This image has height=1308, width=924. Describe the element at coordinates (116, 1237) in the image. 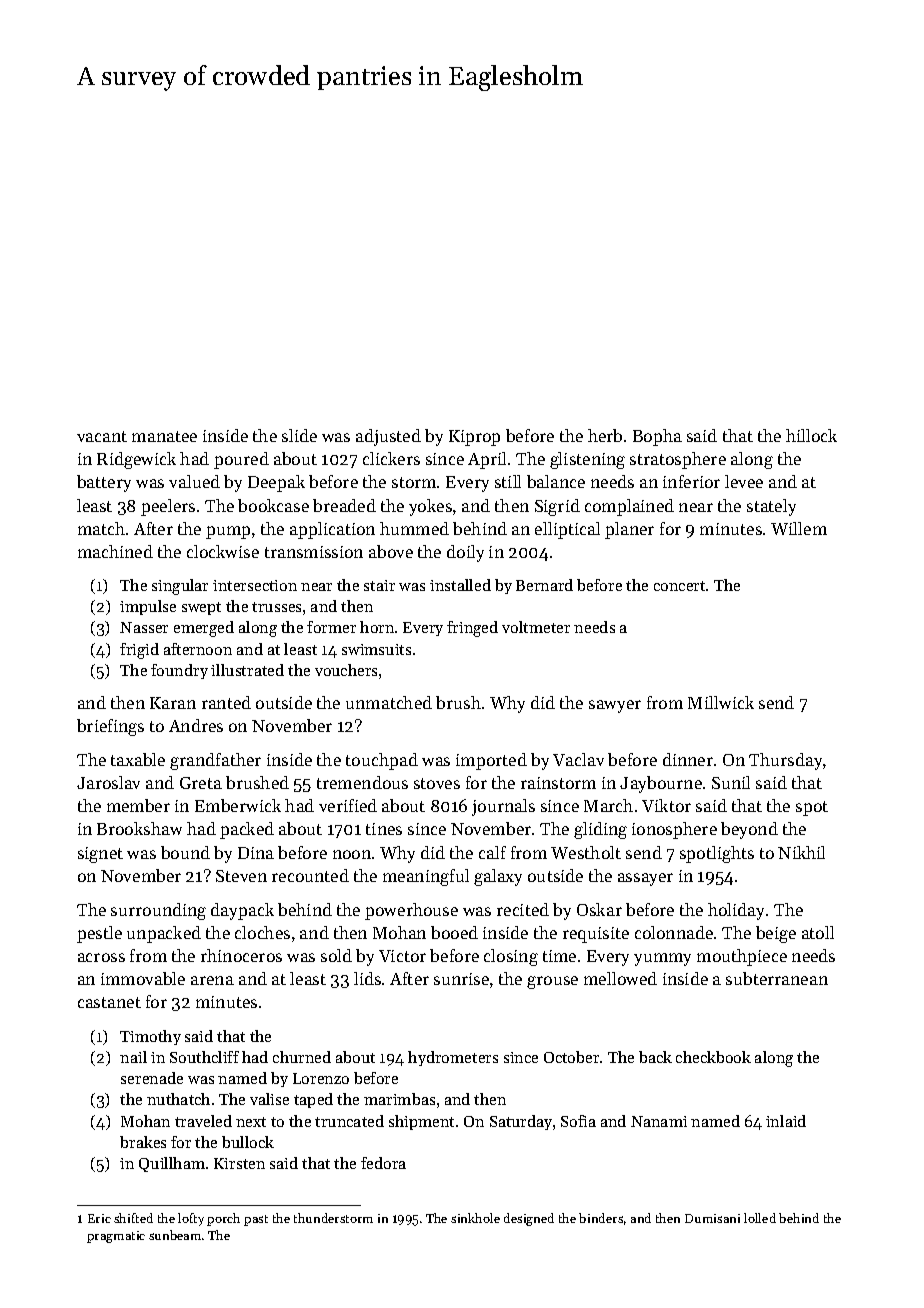

I see `pragmatic` at that location.
